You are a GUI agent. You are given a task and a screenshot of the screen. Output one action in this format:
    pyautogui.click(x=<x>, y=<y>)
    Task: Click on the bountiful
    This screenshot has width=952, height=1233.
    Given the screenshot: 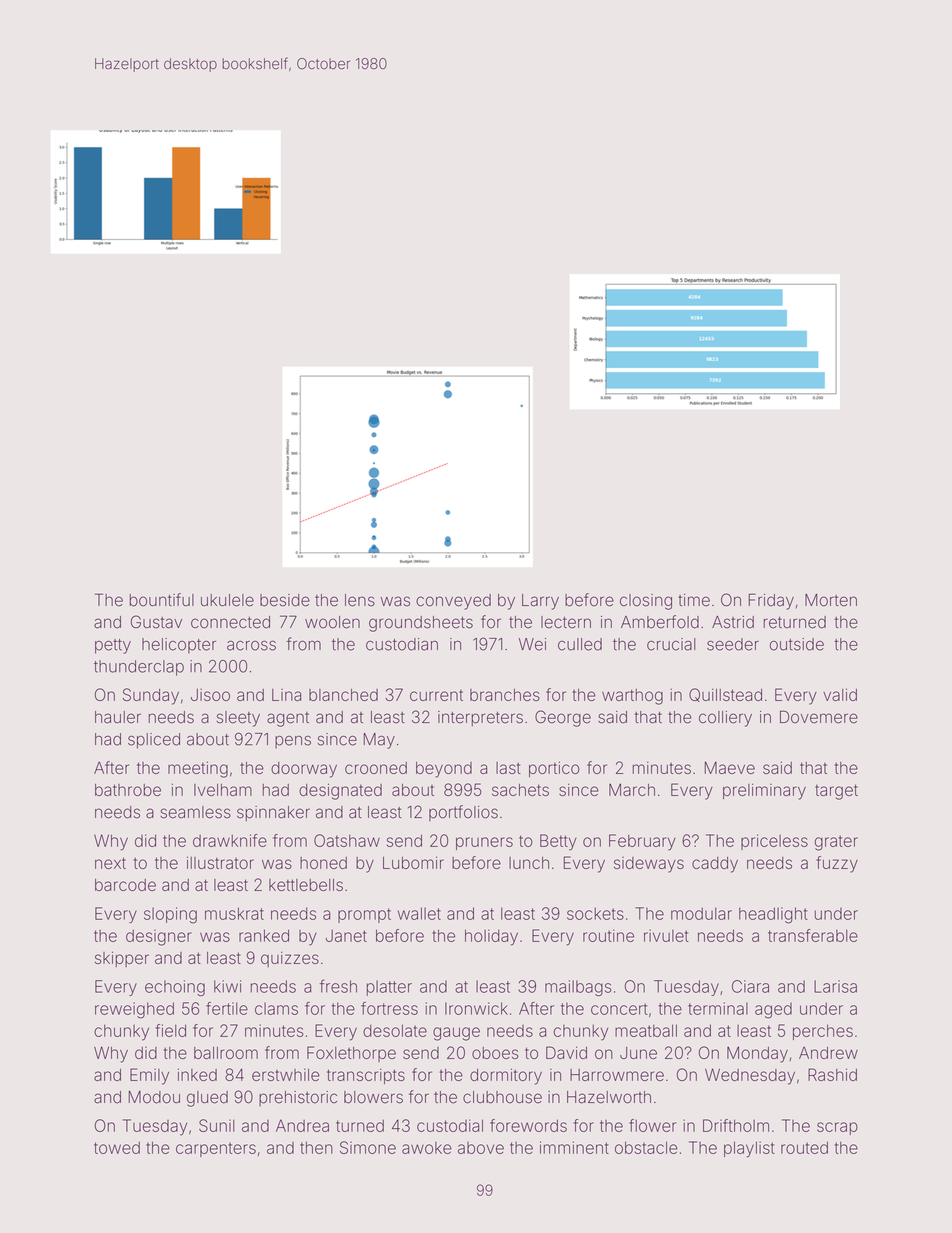 What is the action you would take?
    pyautogui.click(x=162, y=600)
